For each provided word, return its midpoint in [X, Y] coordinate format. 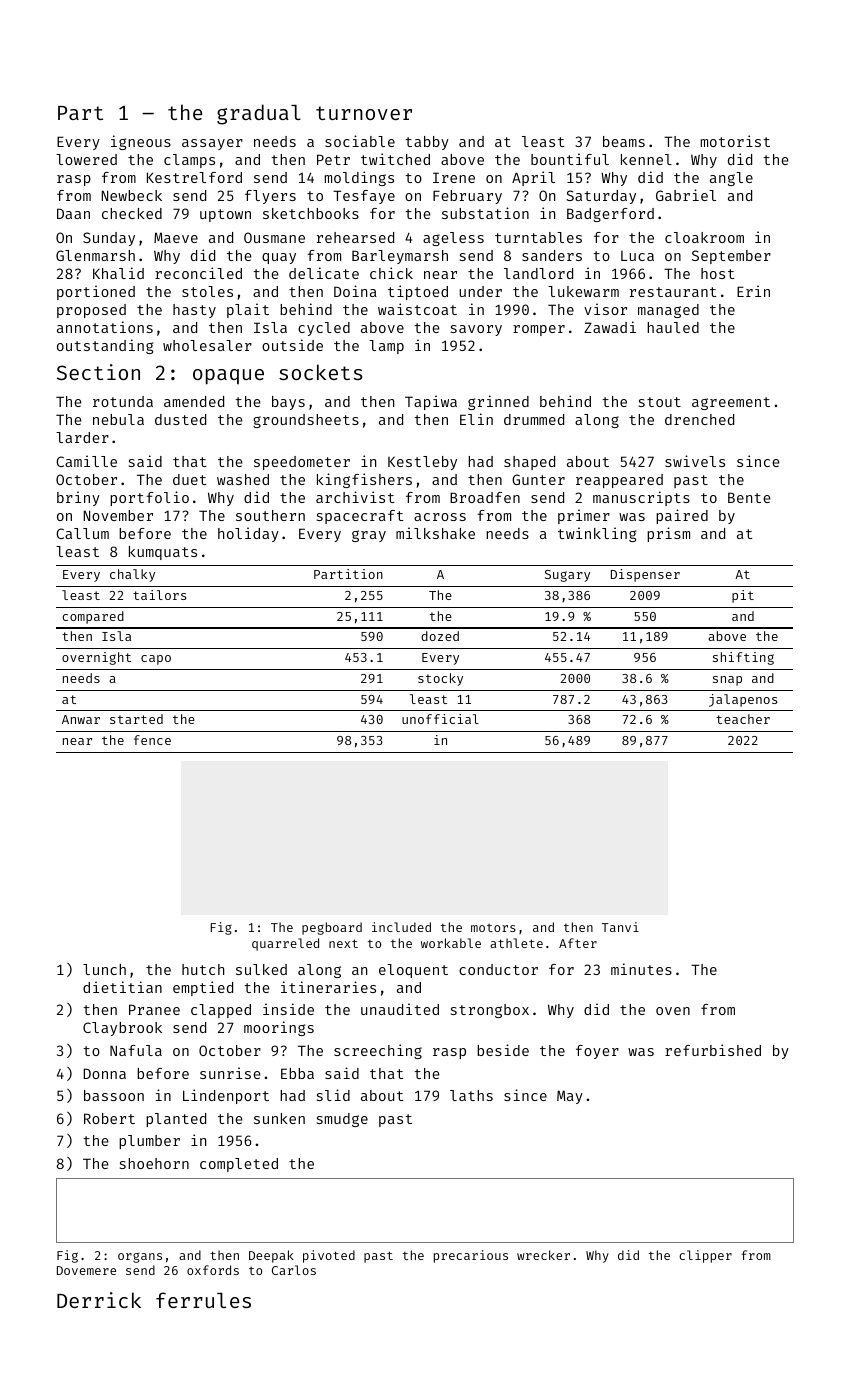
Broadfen [485, 497]
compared [93, 617]
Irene [454, 177]
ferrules [203, 1300]
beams [624, 141]
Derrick [99, 1300]
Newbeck [131, 195]
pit [743, 596]
